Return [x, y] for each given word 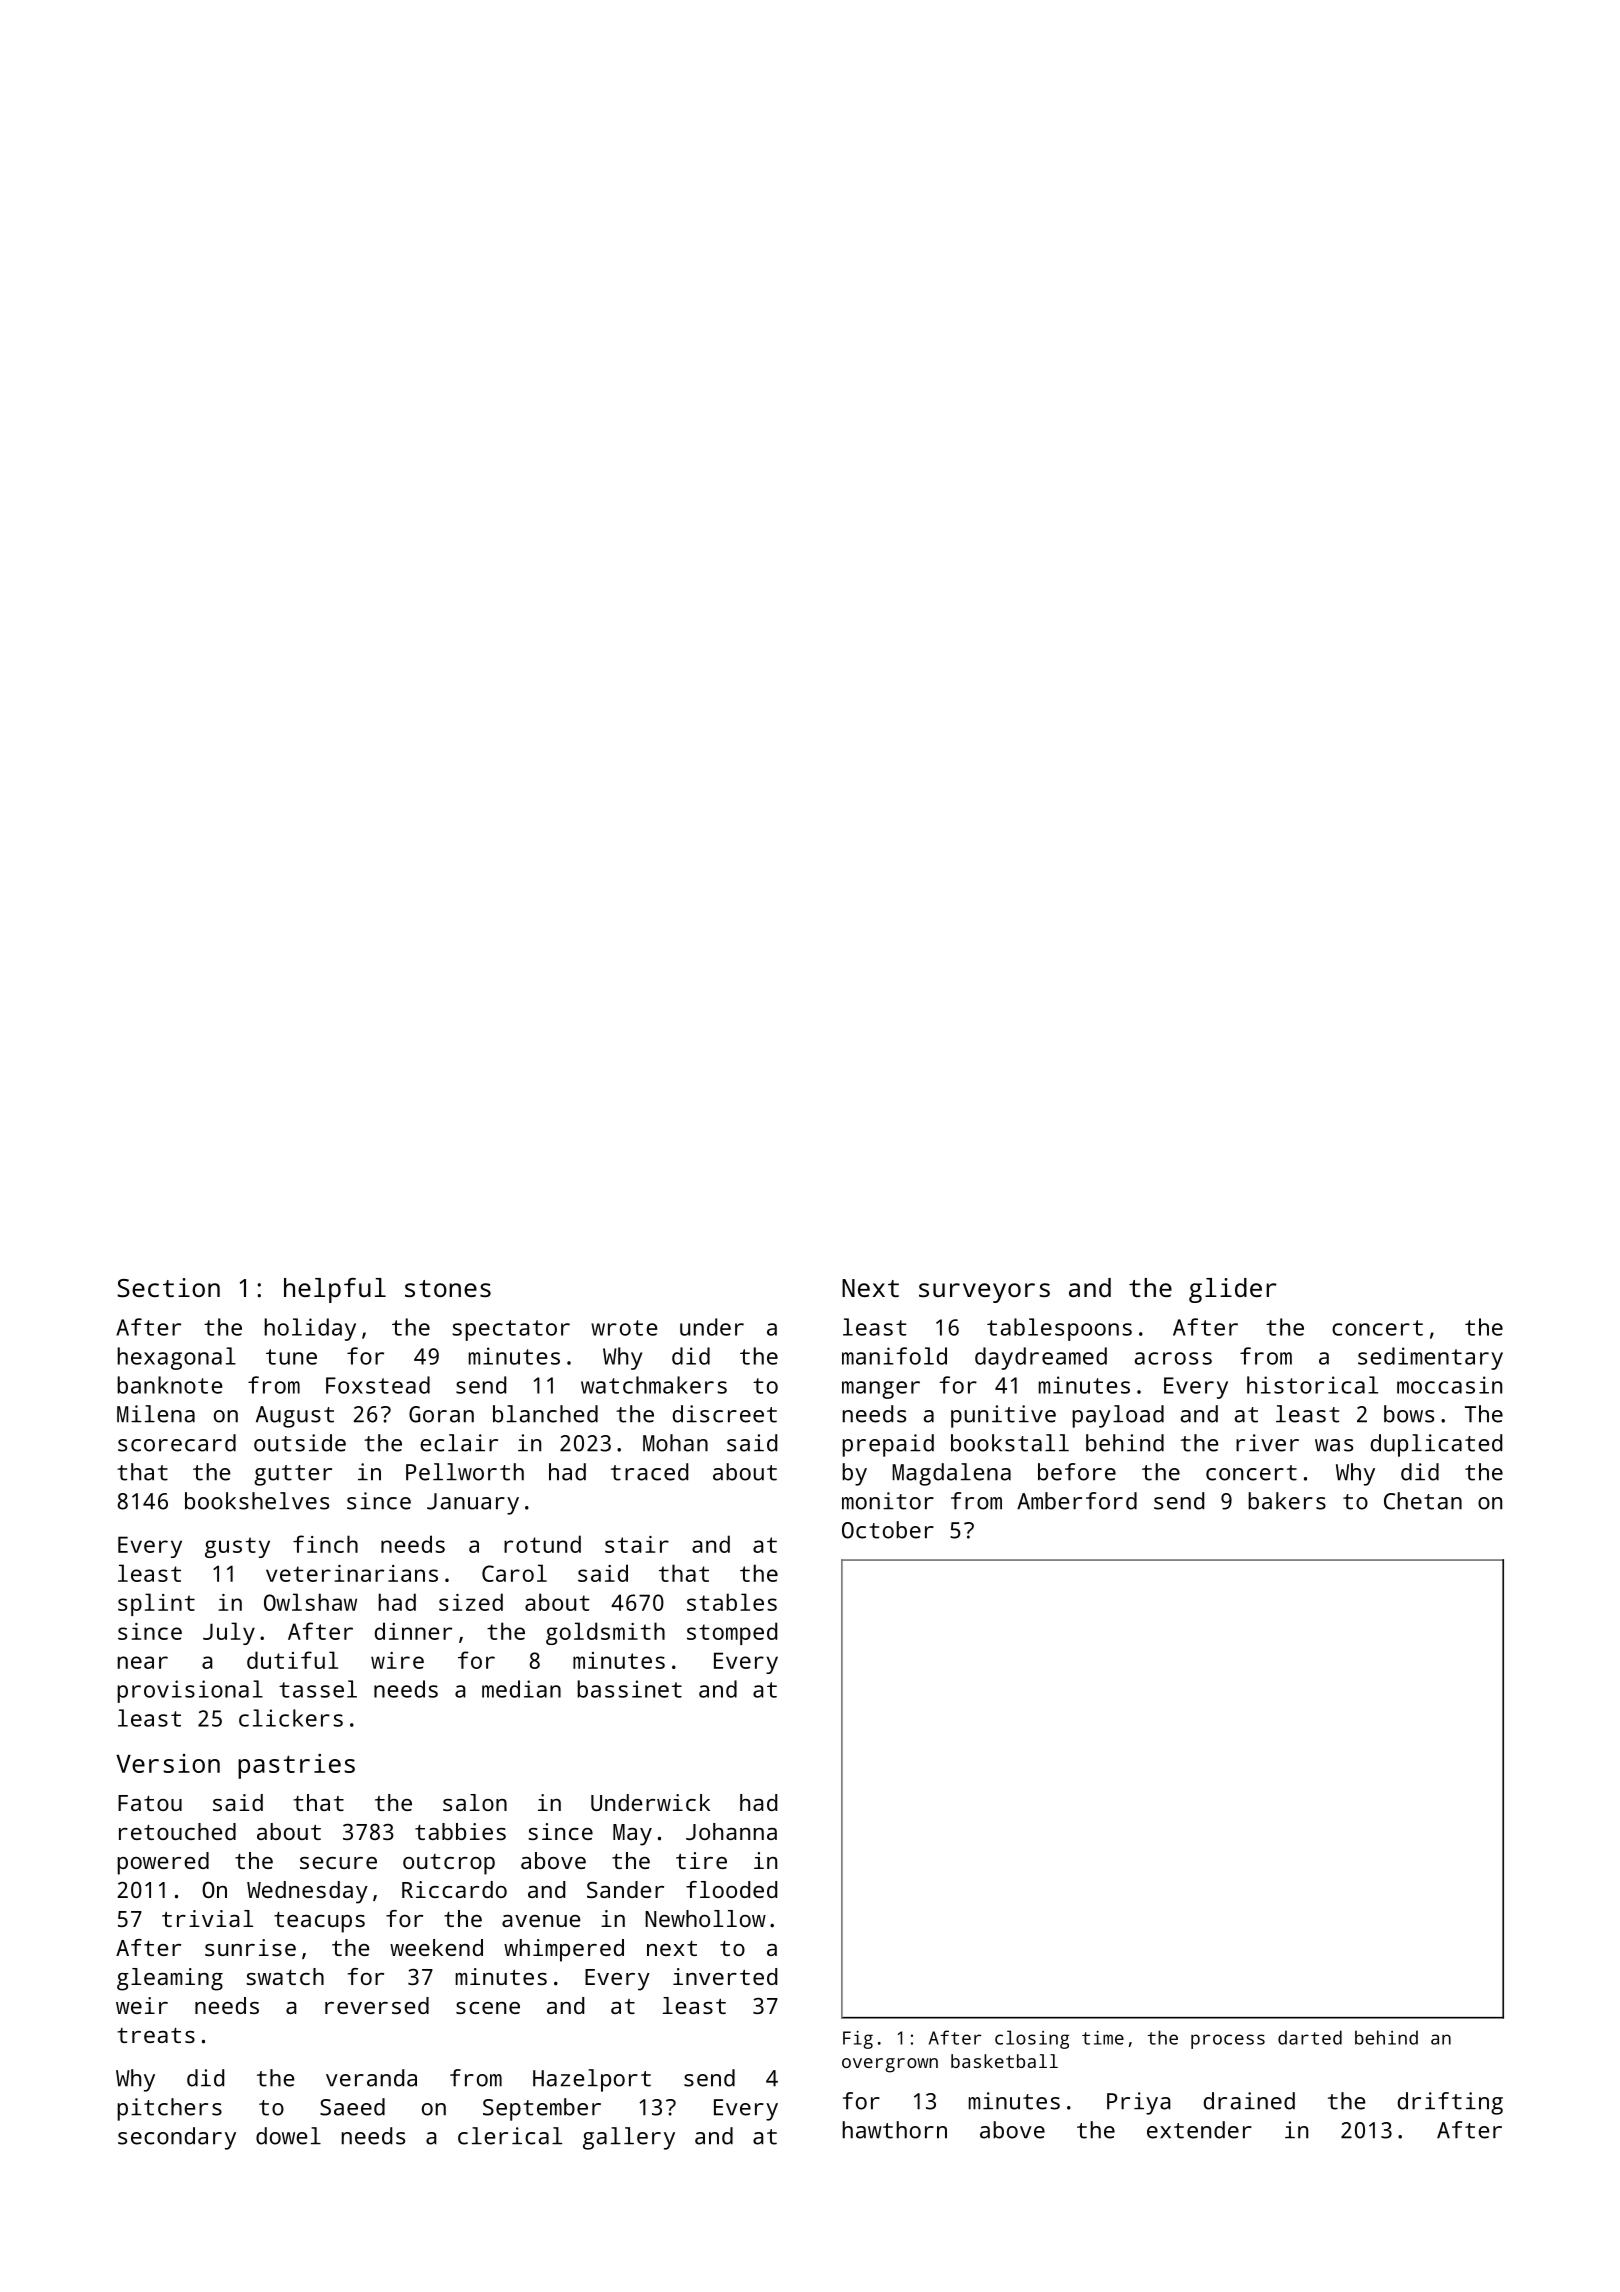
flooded [731, 1889]
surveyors [984, 1293]
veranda [371, 2078]
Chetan [1423, 1501]
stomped [732, 1633]
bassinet [629, 1689]
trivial [207, 1918]
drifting [1450, 2103]
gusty [237, 1547]
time [1103, 2038]
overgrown [890, 2065]
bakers [1287, 1501]
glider [1233, 1290]
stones [448, 1288]
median [521, 1689]
